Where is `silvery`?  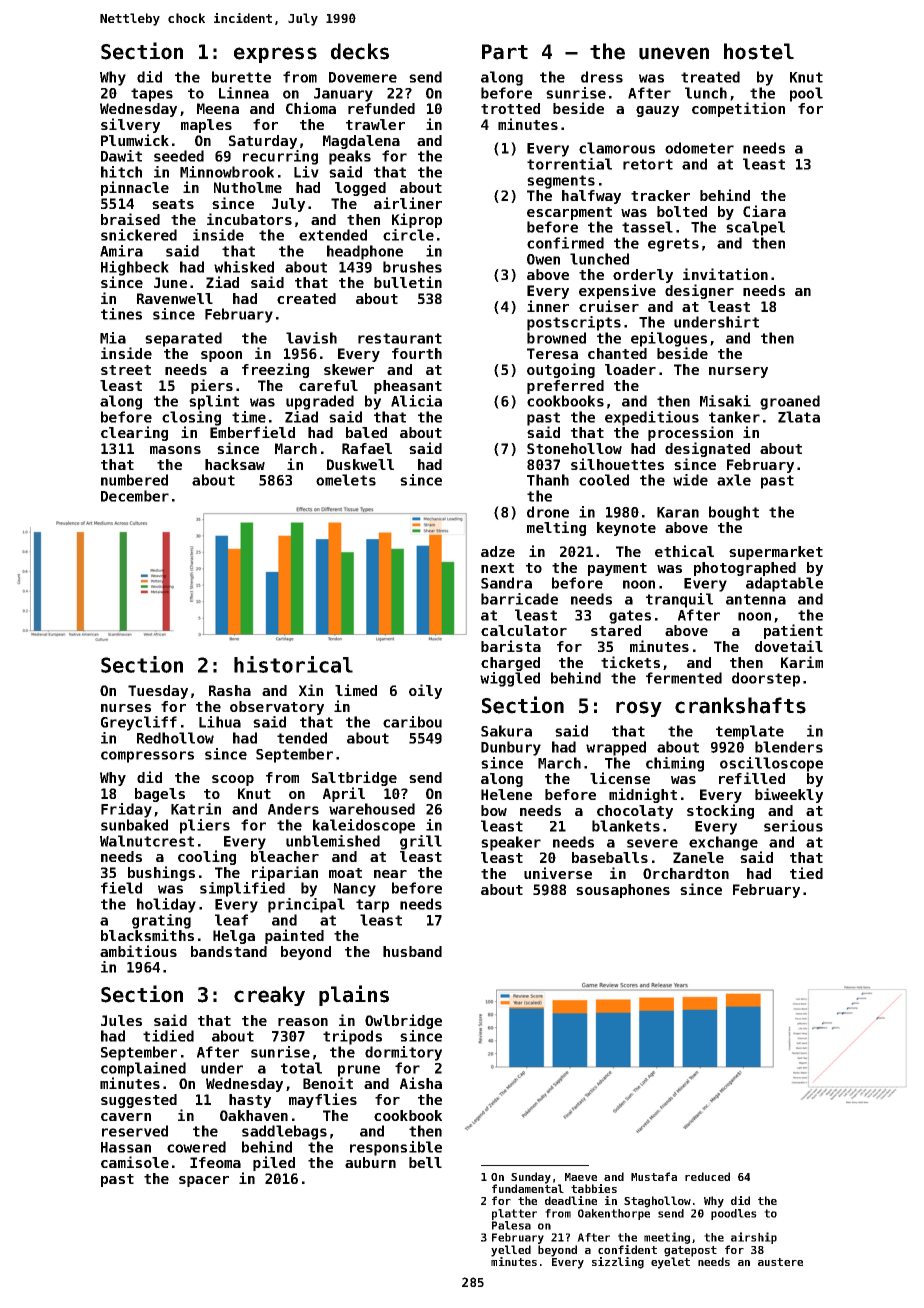
silvery is located at coordinates (130, 125).
